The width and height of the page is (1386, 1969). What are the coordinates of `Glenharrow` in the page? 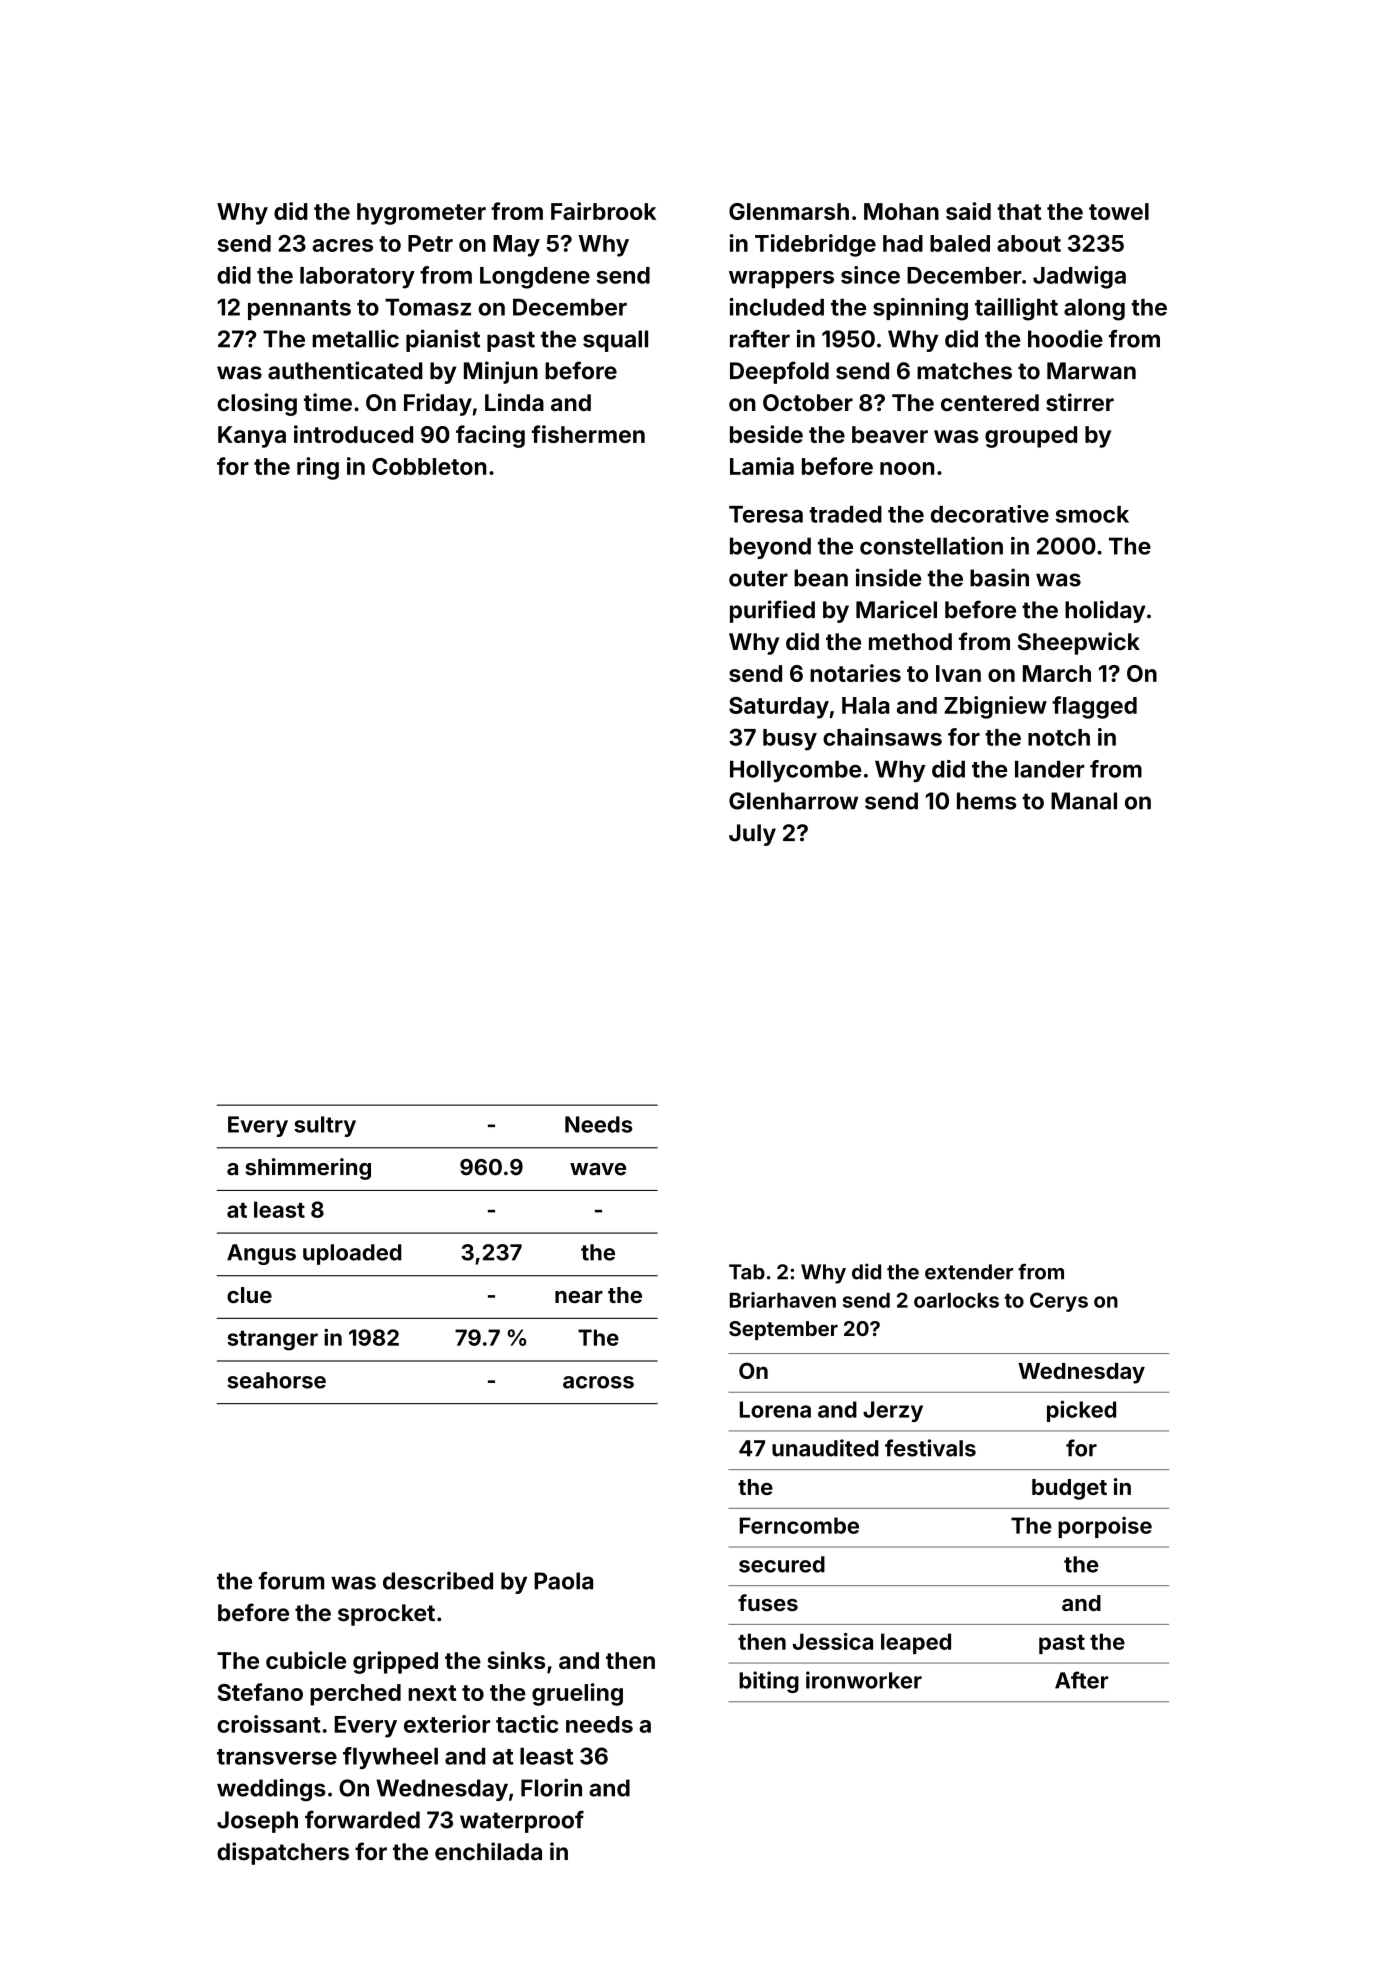 It's located at (793, 801).
